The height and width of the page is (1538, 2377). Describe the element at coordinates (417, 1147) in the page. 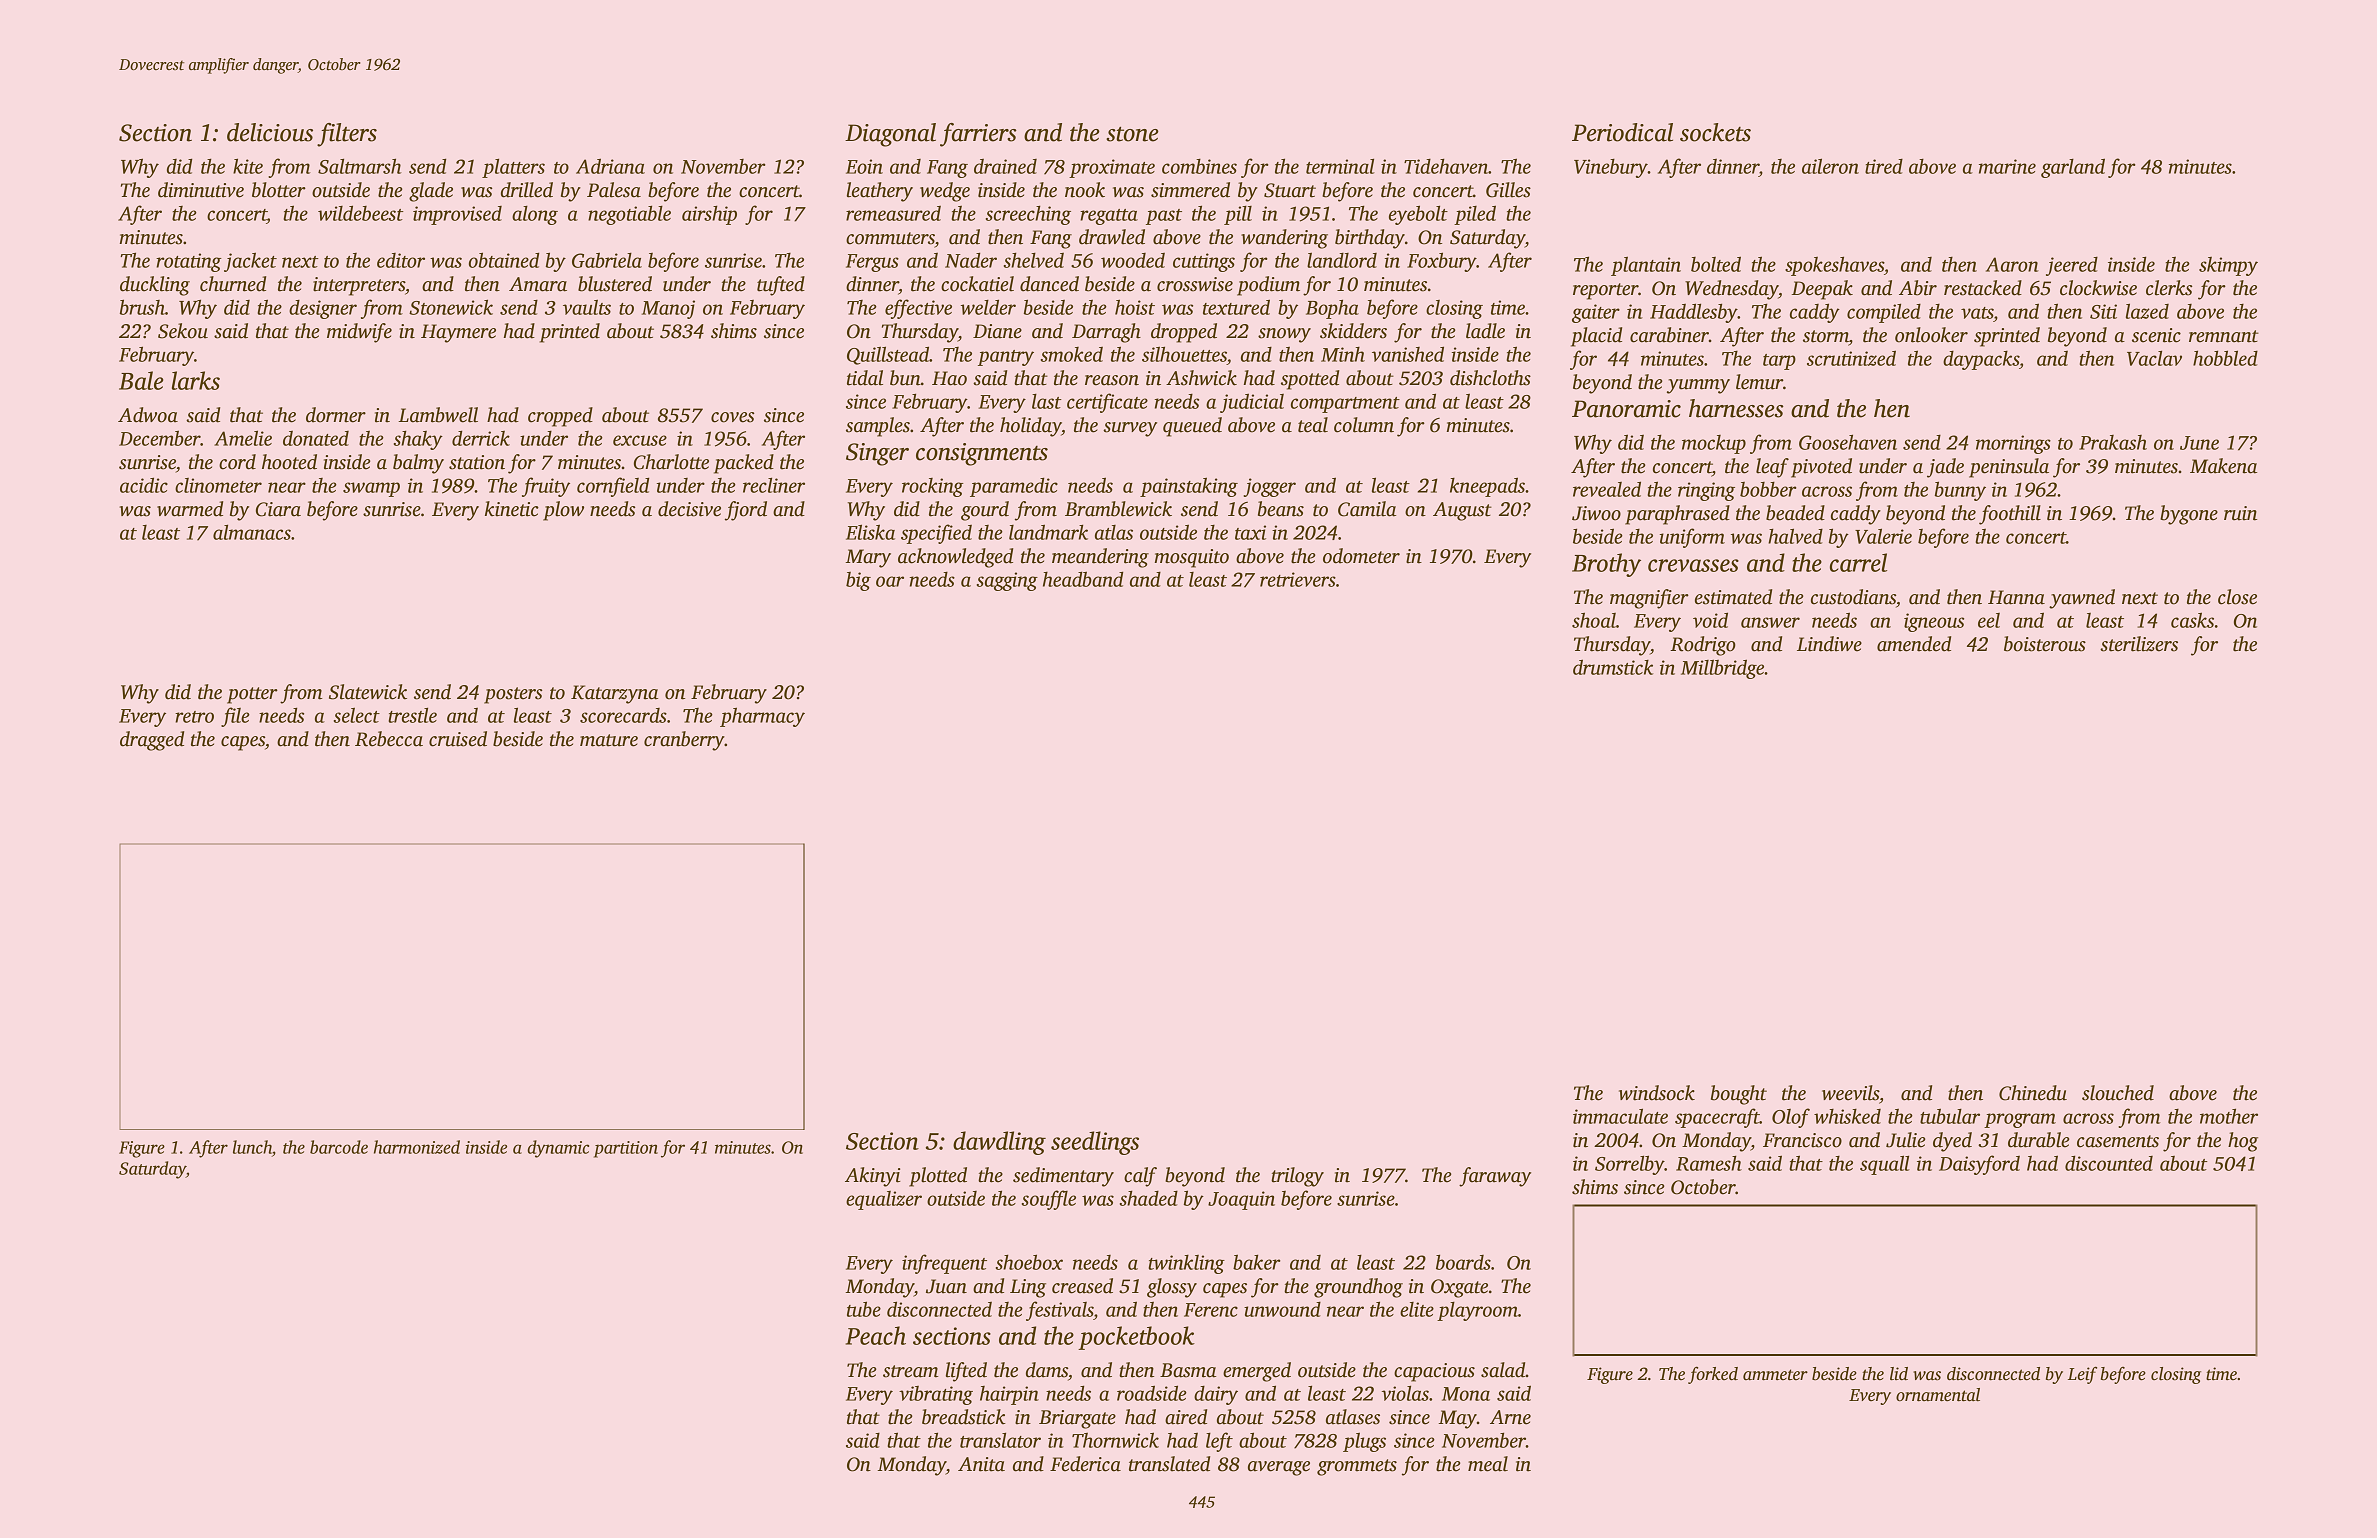

I see `harmonized` at that location.
